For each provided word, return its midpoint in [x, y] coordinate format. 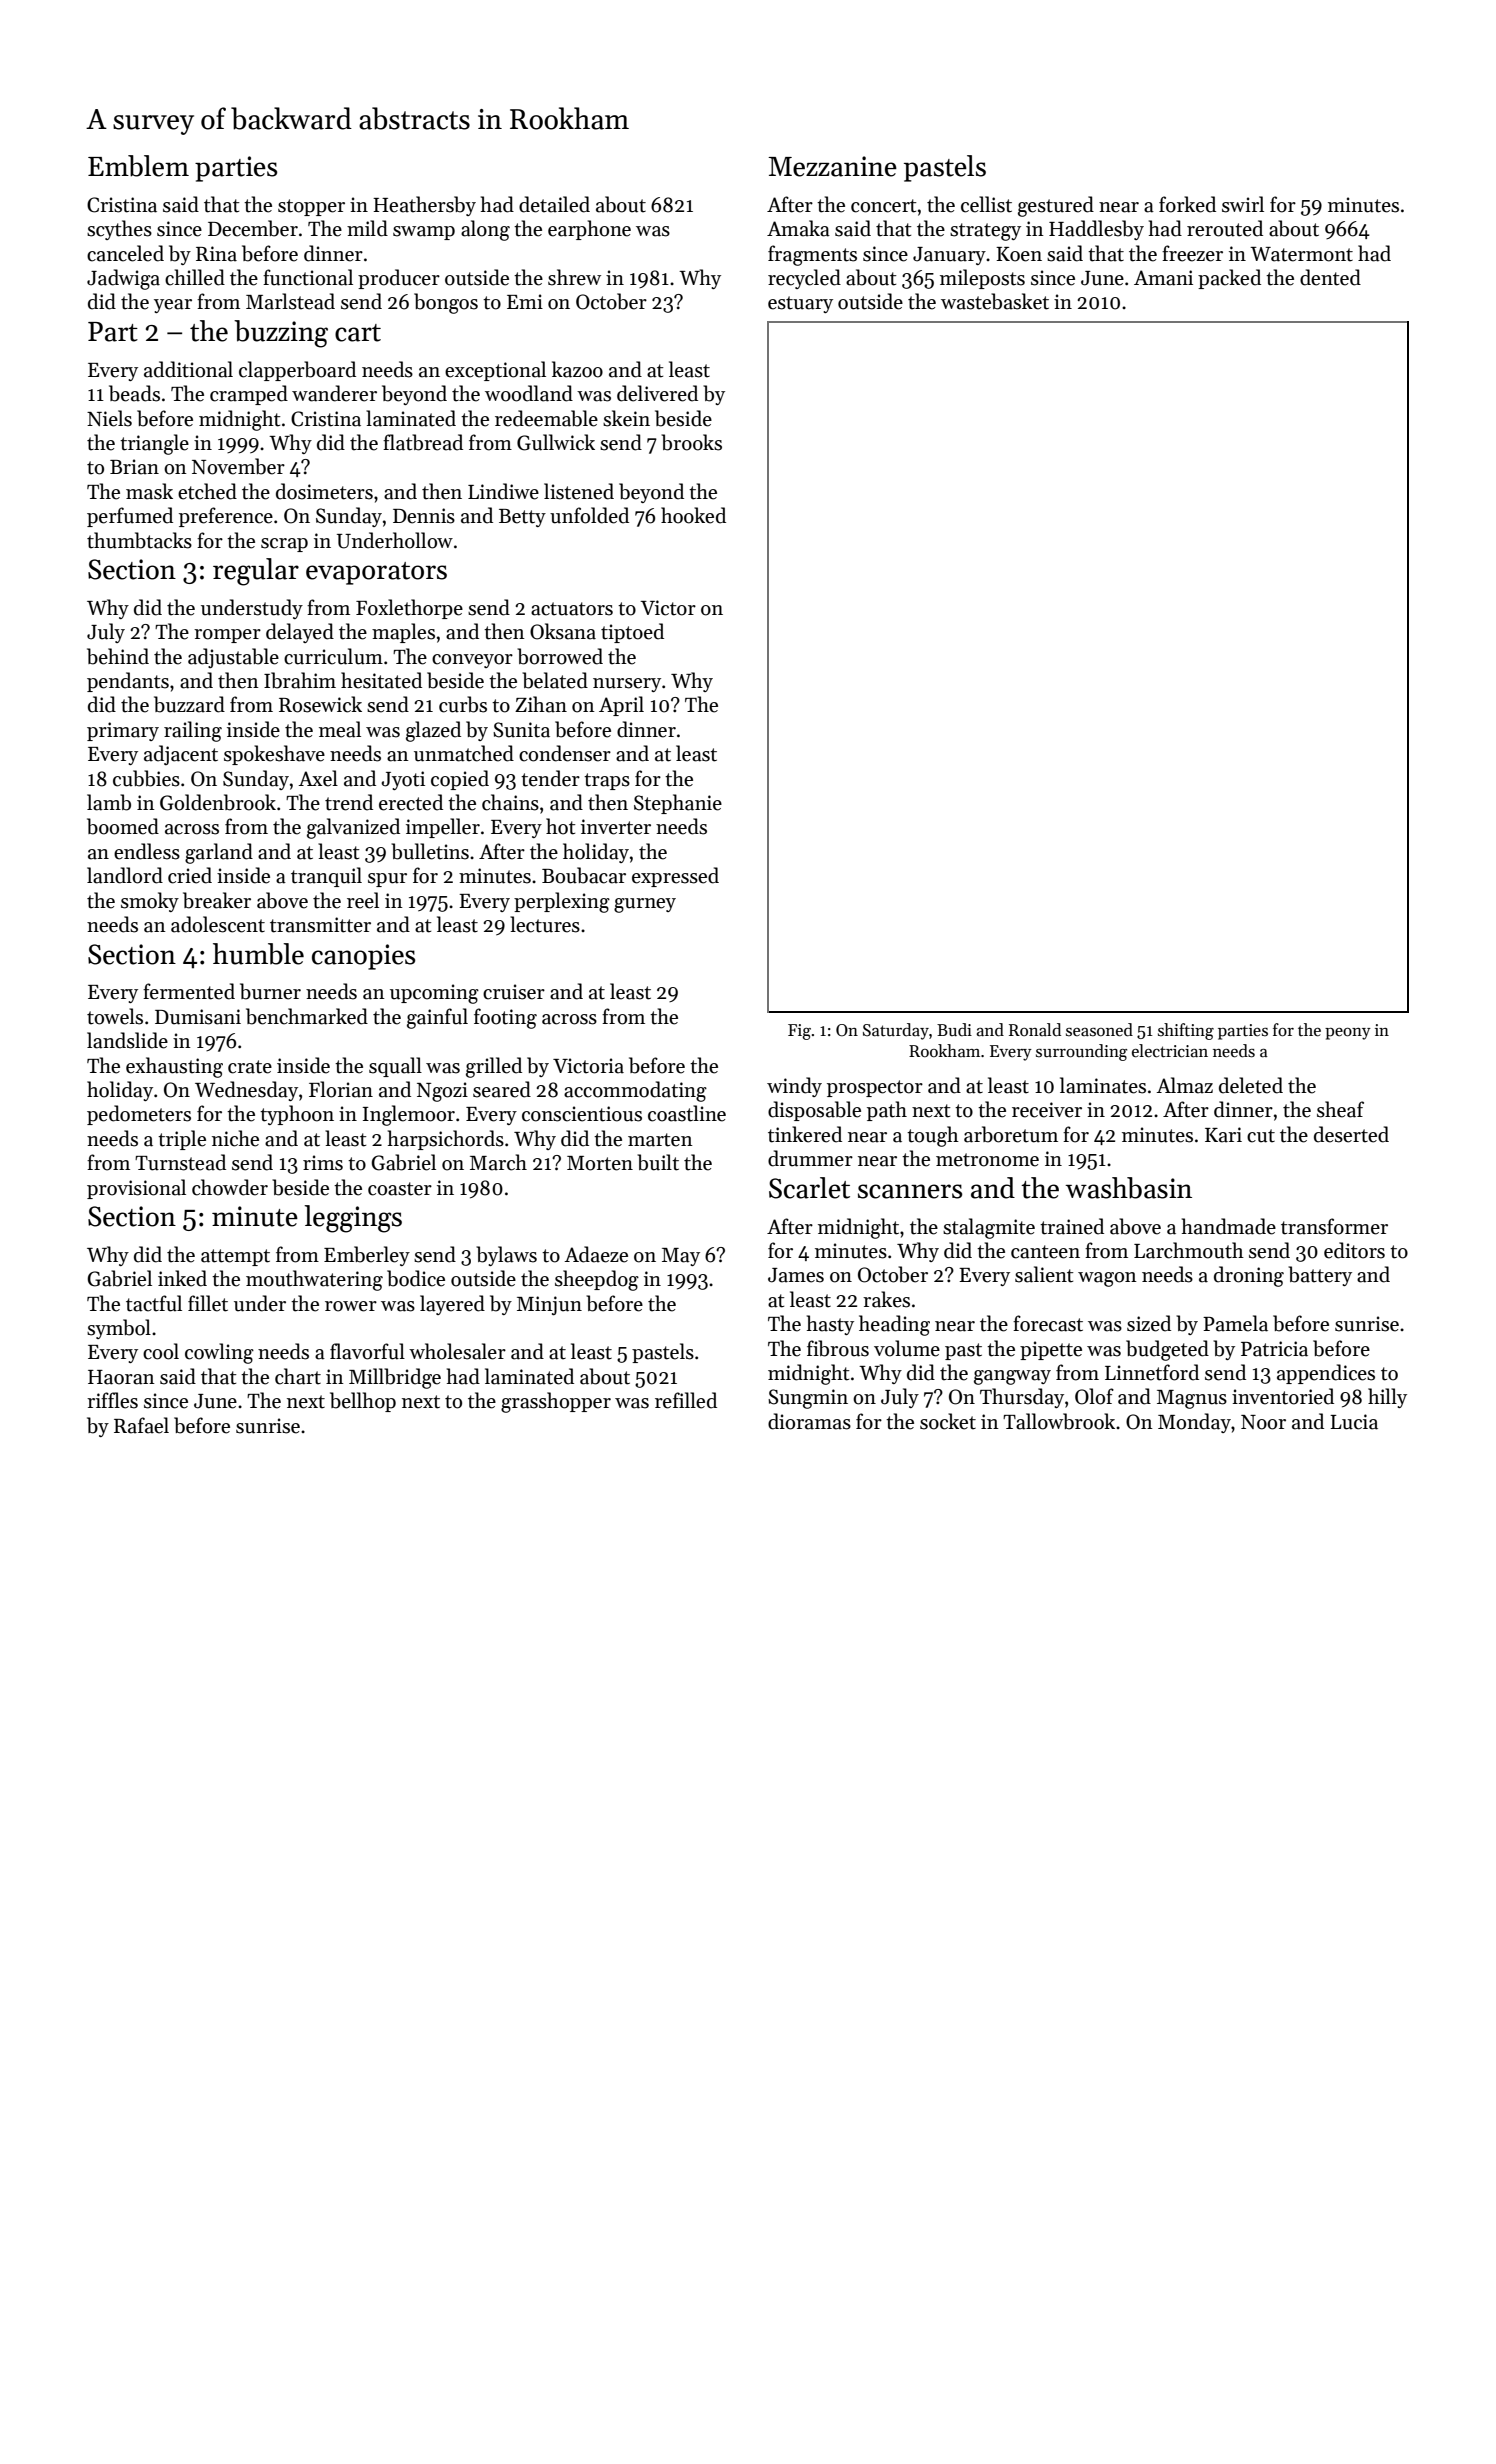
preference [226, 517]
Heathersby [424, 206]
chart [298, 1376]
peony [1348, 1034]
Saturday [896, 1031]
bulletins [430, 851]
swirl [1243, 204]
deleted [1251, 1085]
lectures [545, 924]
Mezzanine [832, 166]
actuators [572, 609]
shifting [1186, 1031]
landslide [127, 1040]
